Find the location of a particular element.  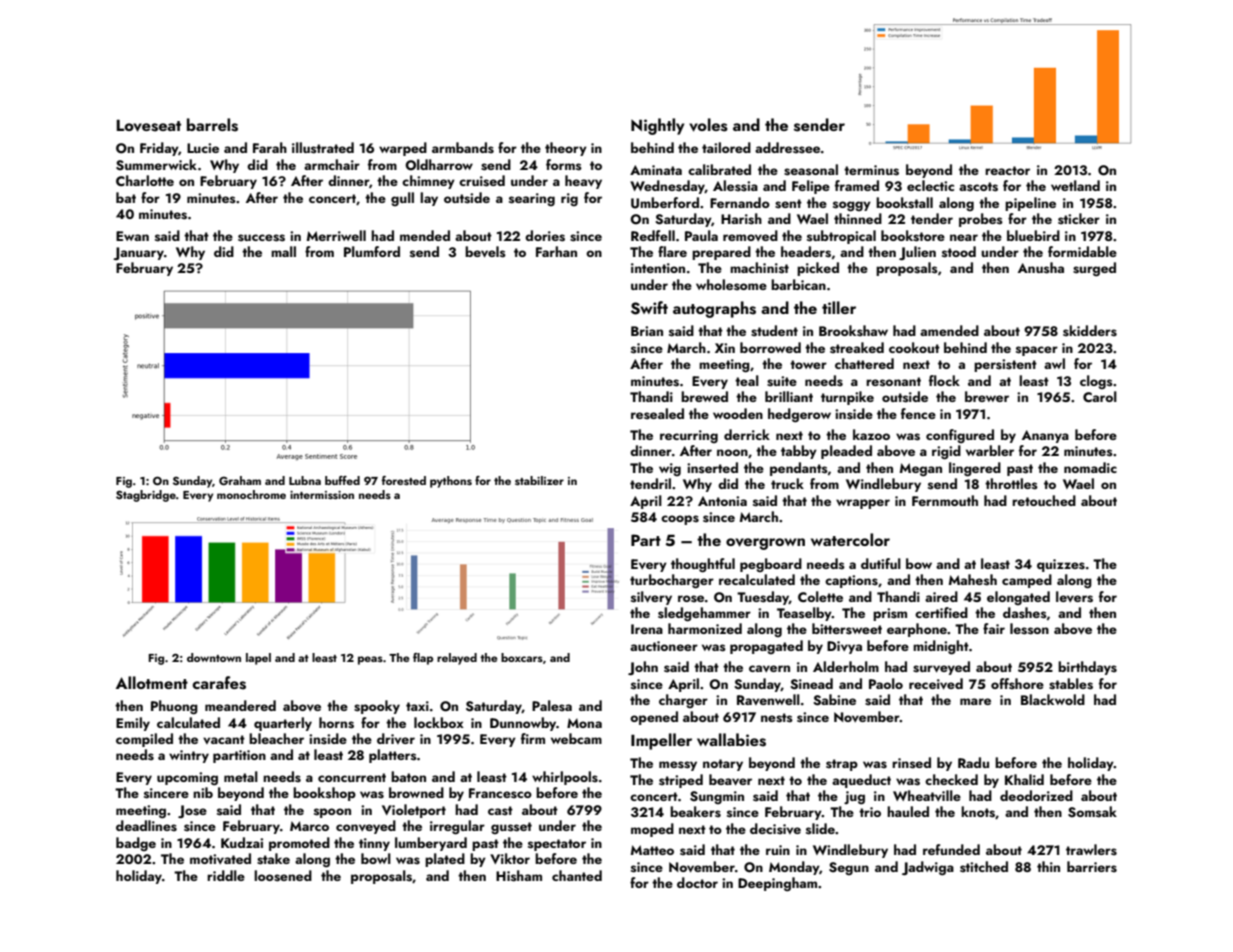

boxcars is located at coordinates (522, 657).
